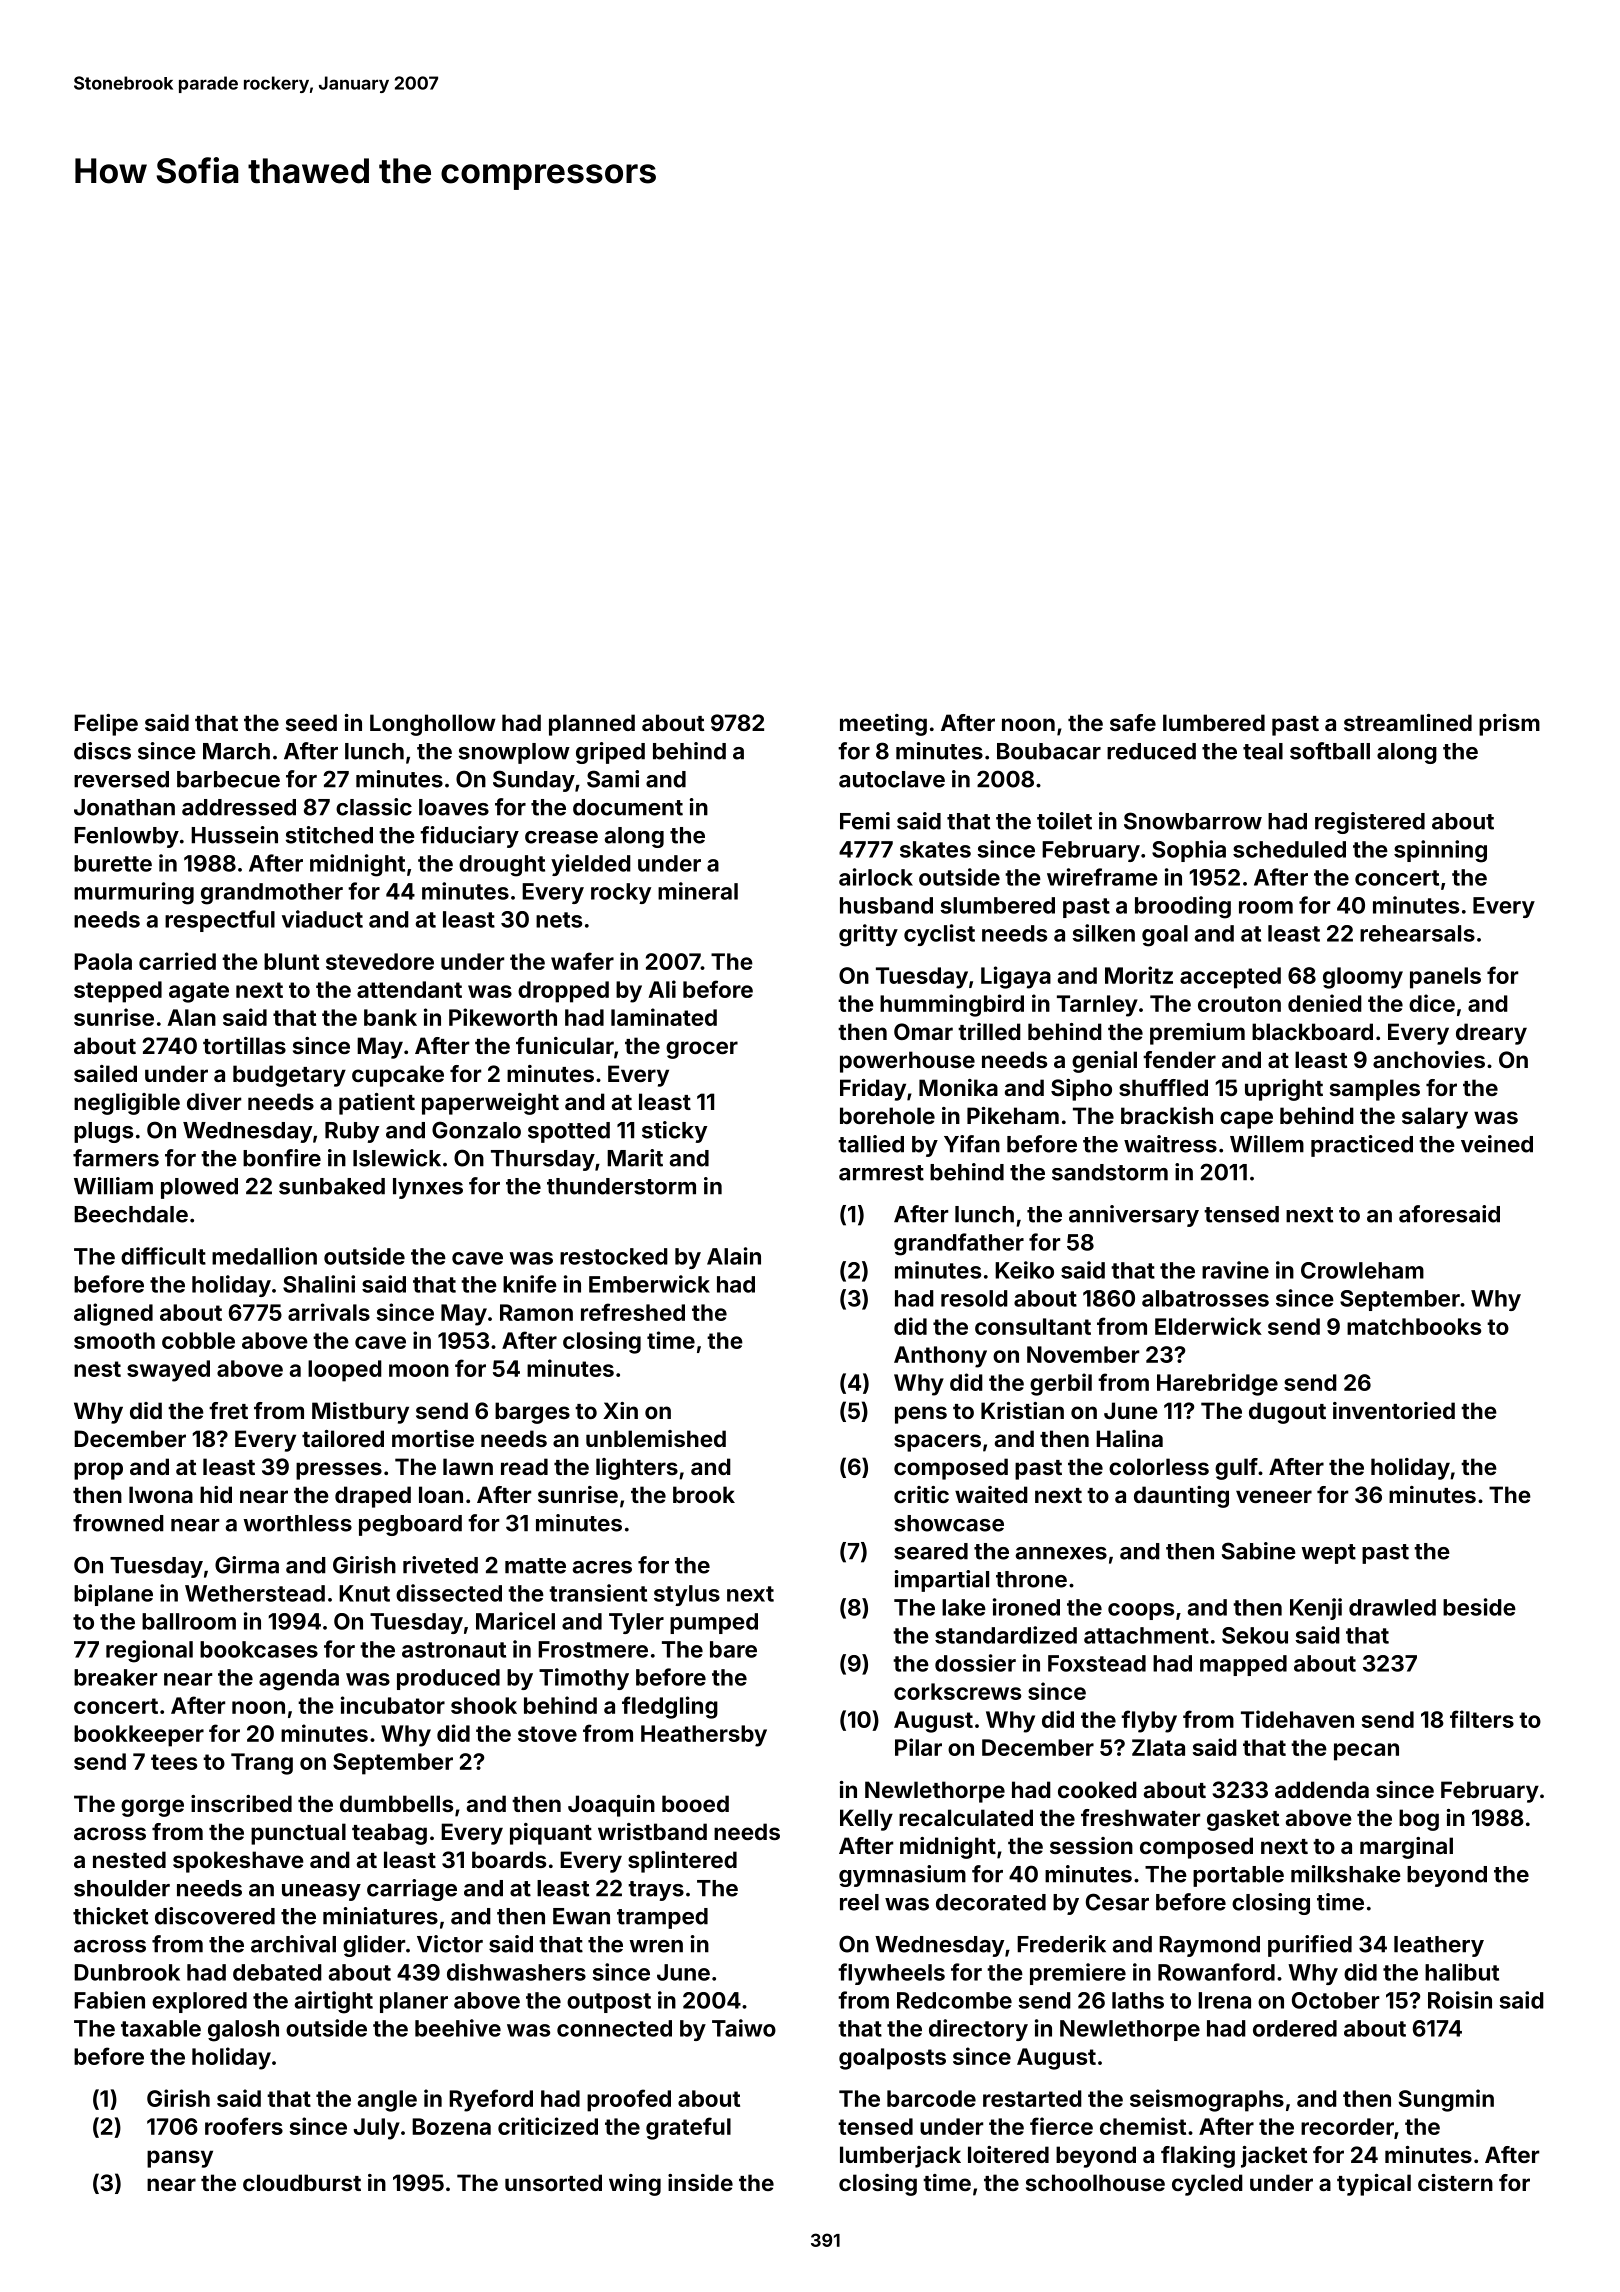  I want to click on Sophia, so click(1189, 851).
